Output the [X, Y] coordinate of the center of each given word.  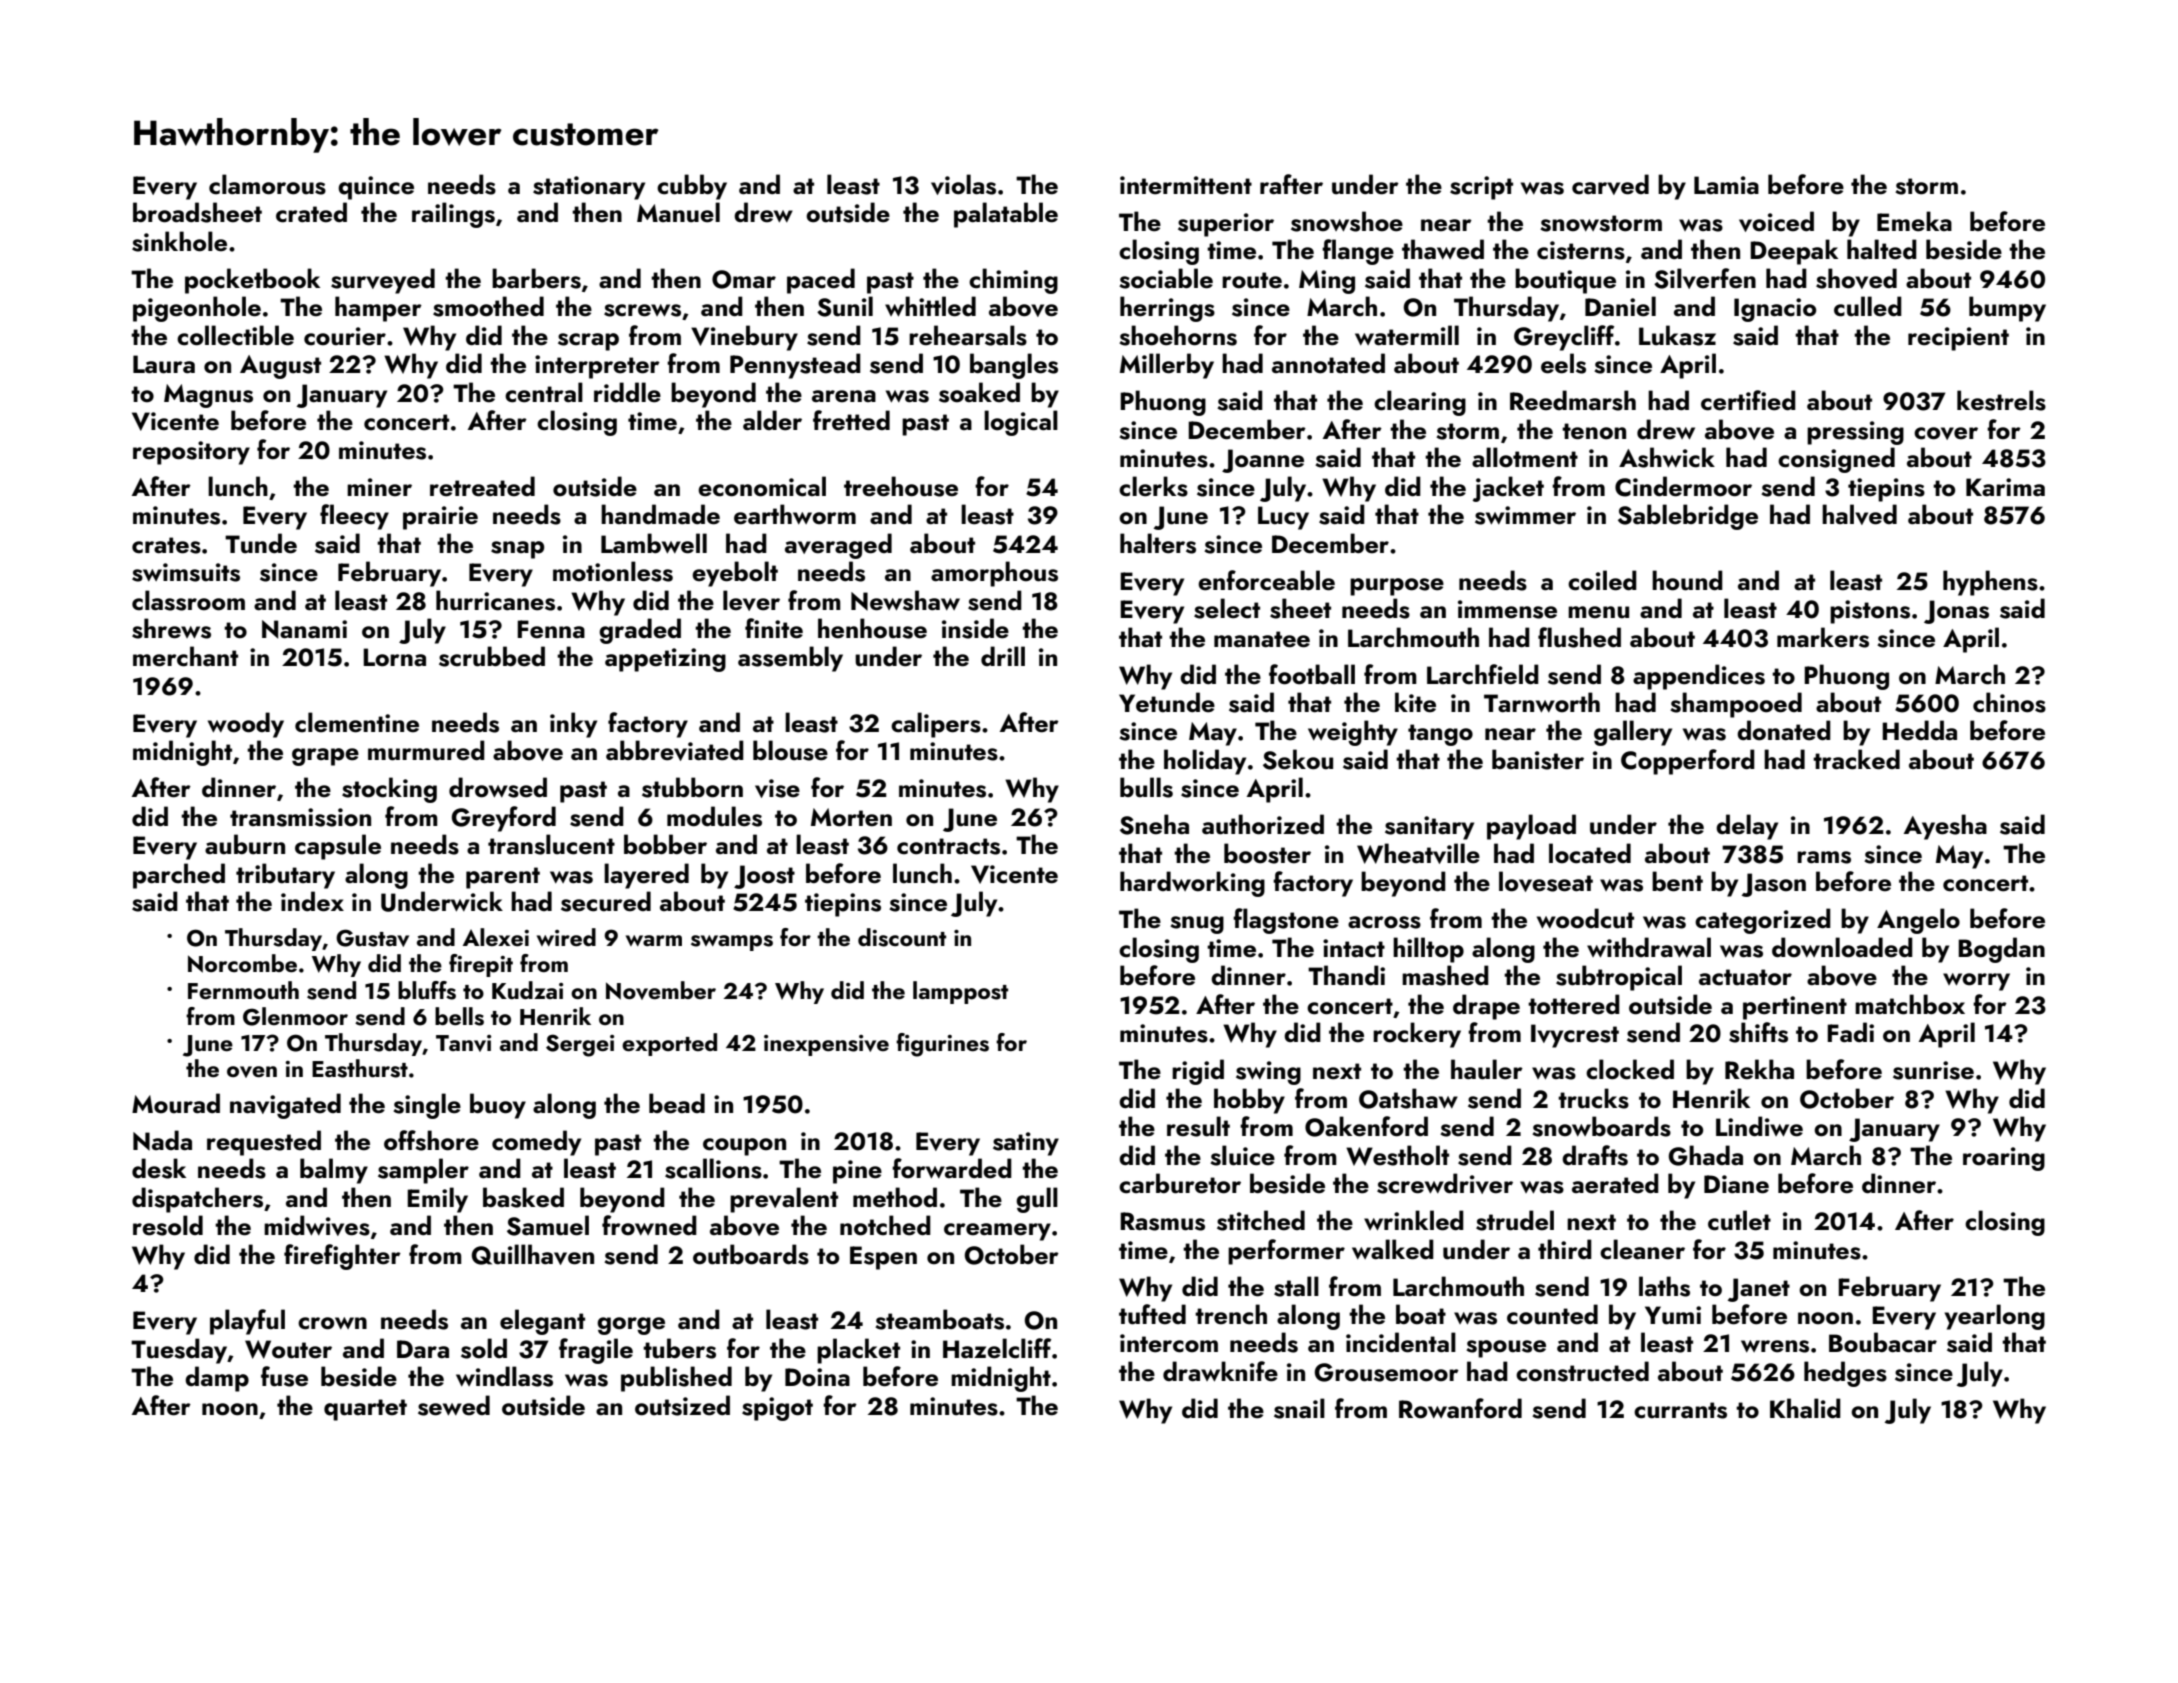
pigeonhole [197, 309]
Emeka [1914, 221]
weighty [1353, 733]
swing [1268, 1073]
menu [1598, 612]
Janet [1759, 1290]
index [312, 901]
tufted [1152, 1314]
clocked [1630, 1069]
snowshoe [1347, 221]
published [676, 1379]
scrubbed [492, 656]
